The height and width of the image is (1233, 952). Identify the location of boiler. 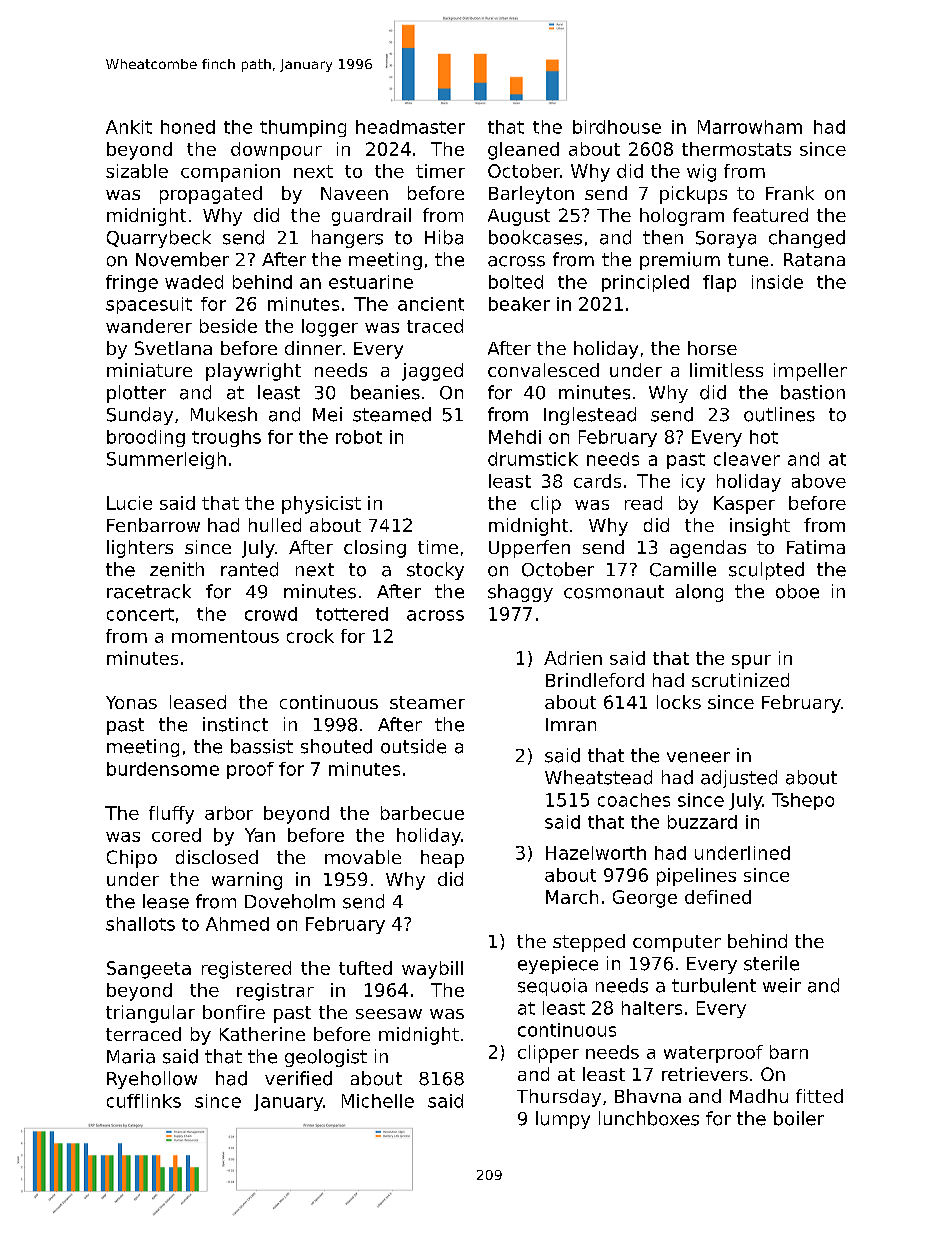
(799, 1118).
